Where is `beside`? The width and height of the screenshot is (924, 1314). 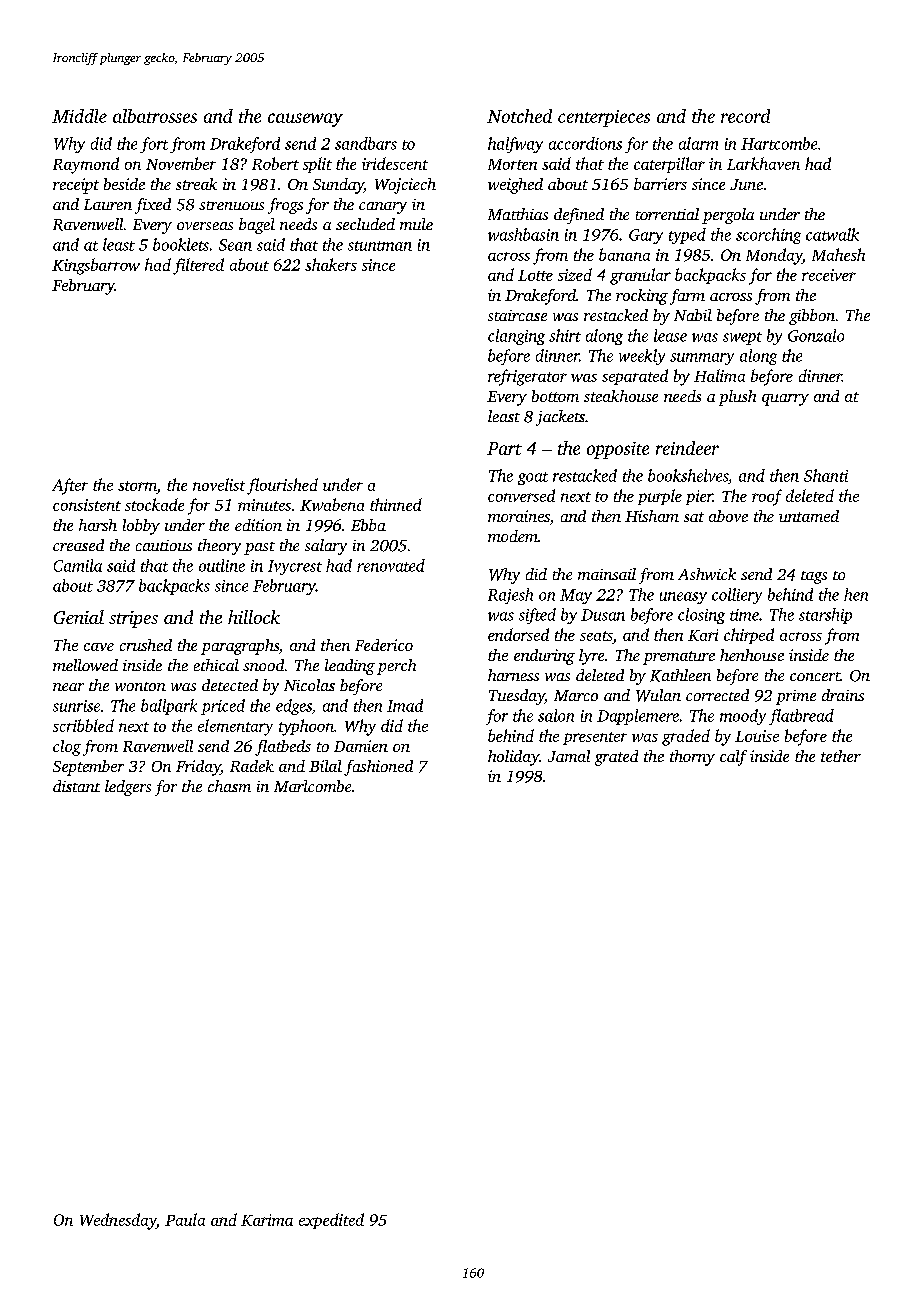 beside is located at coordinates (124, 184).
